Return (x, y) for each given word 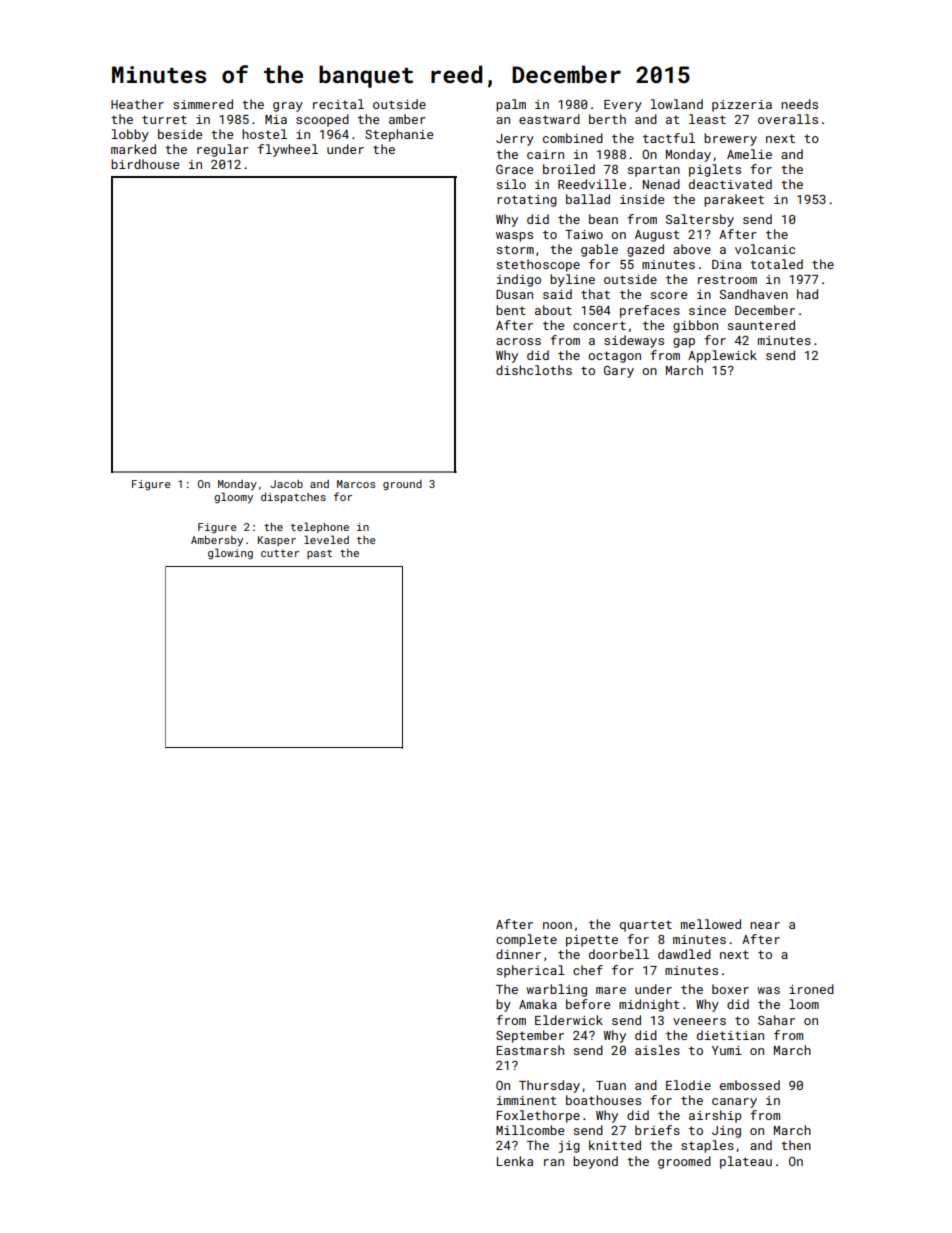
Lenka (515, 1161)
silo (511, 184)
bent (511, 310)
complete (526, 940)
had (807, 294)
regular (223, 150)
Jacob (286, 484)
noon (557, 925)
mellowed (711, 924)
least (707, 119)
